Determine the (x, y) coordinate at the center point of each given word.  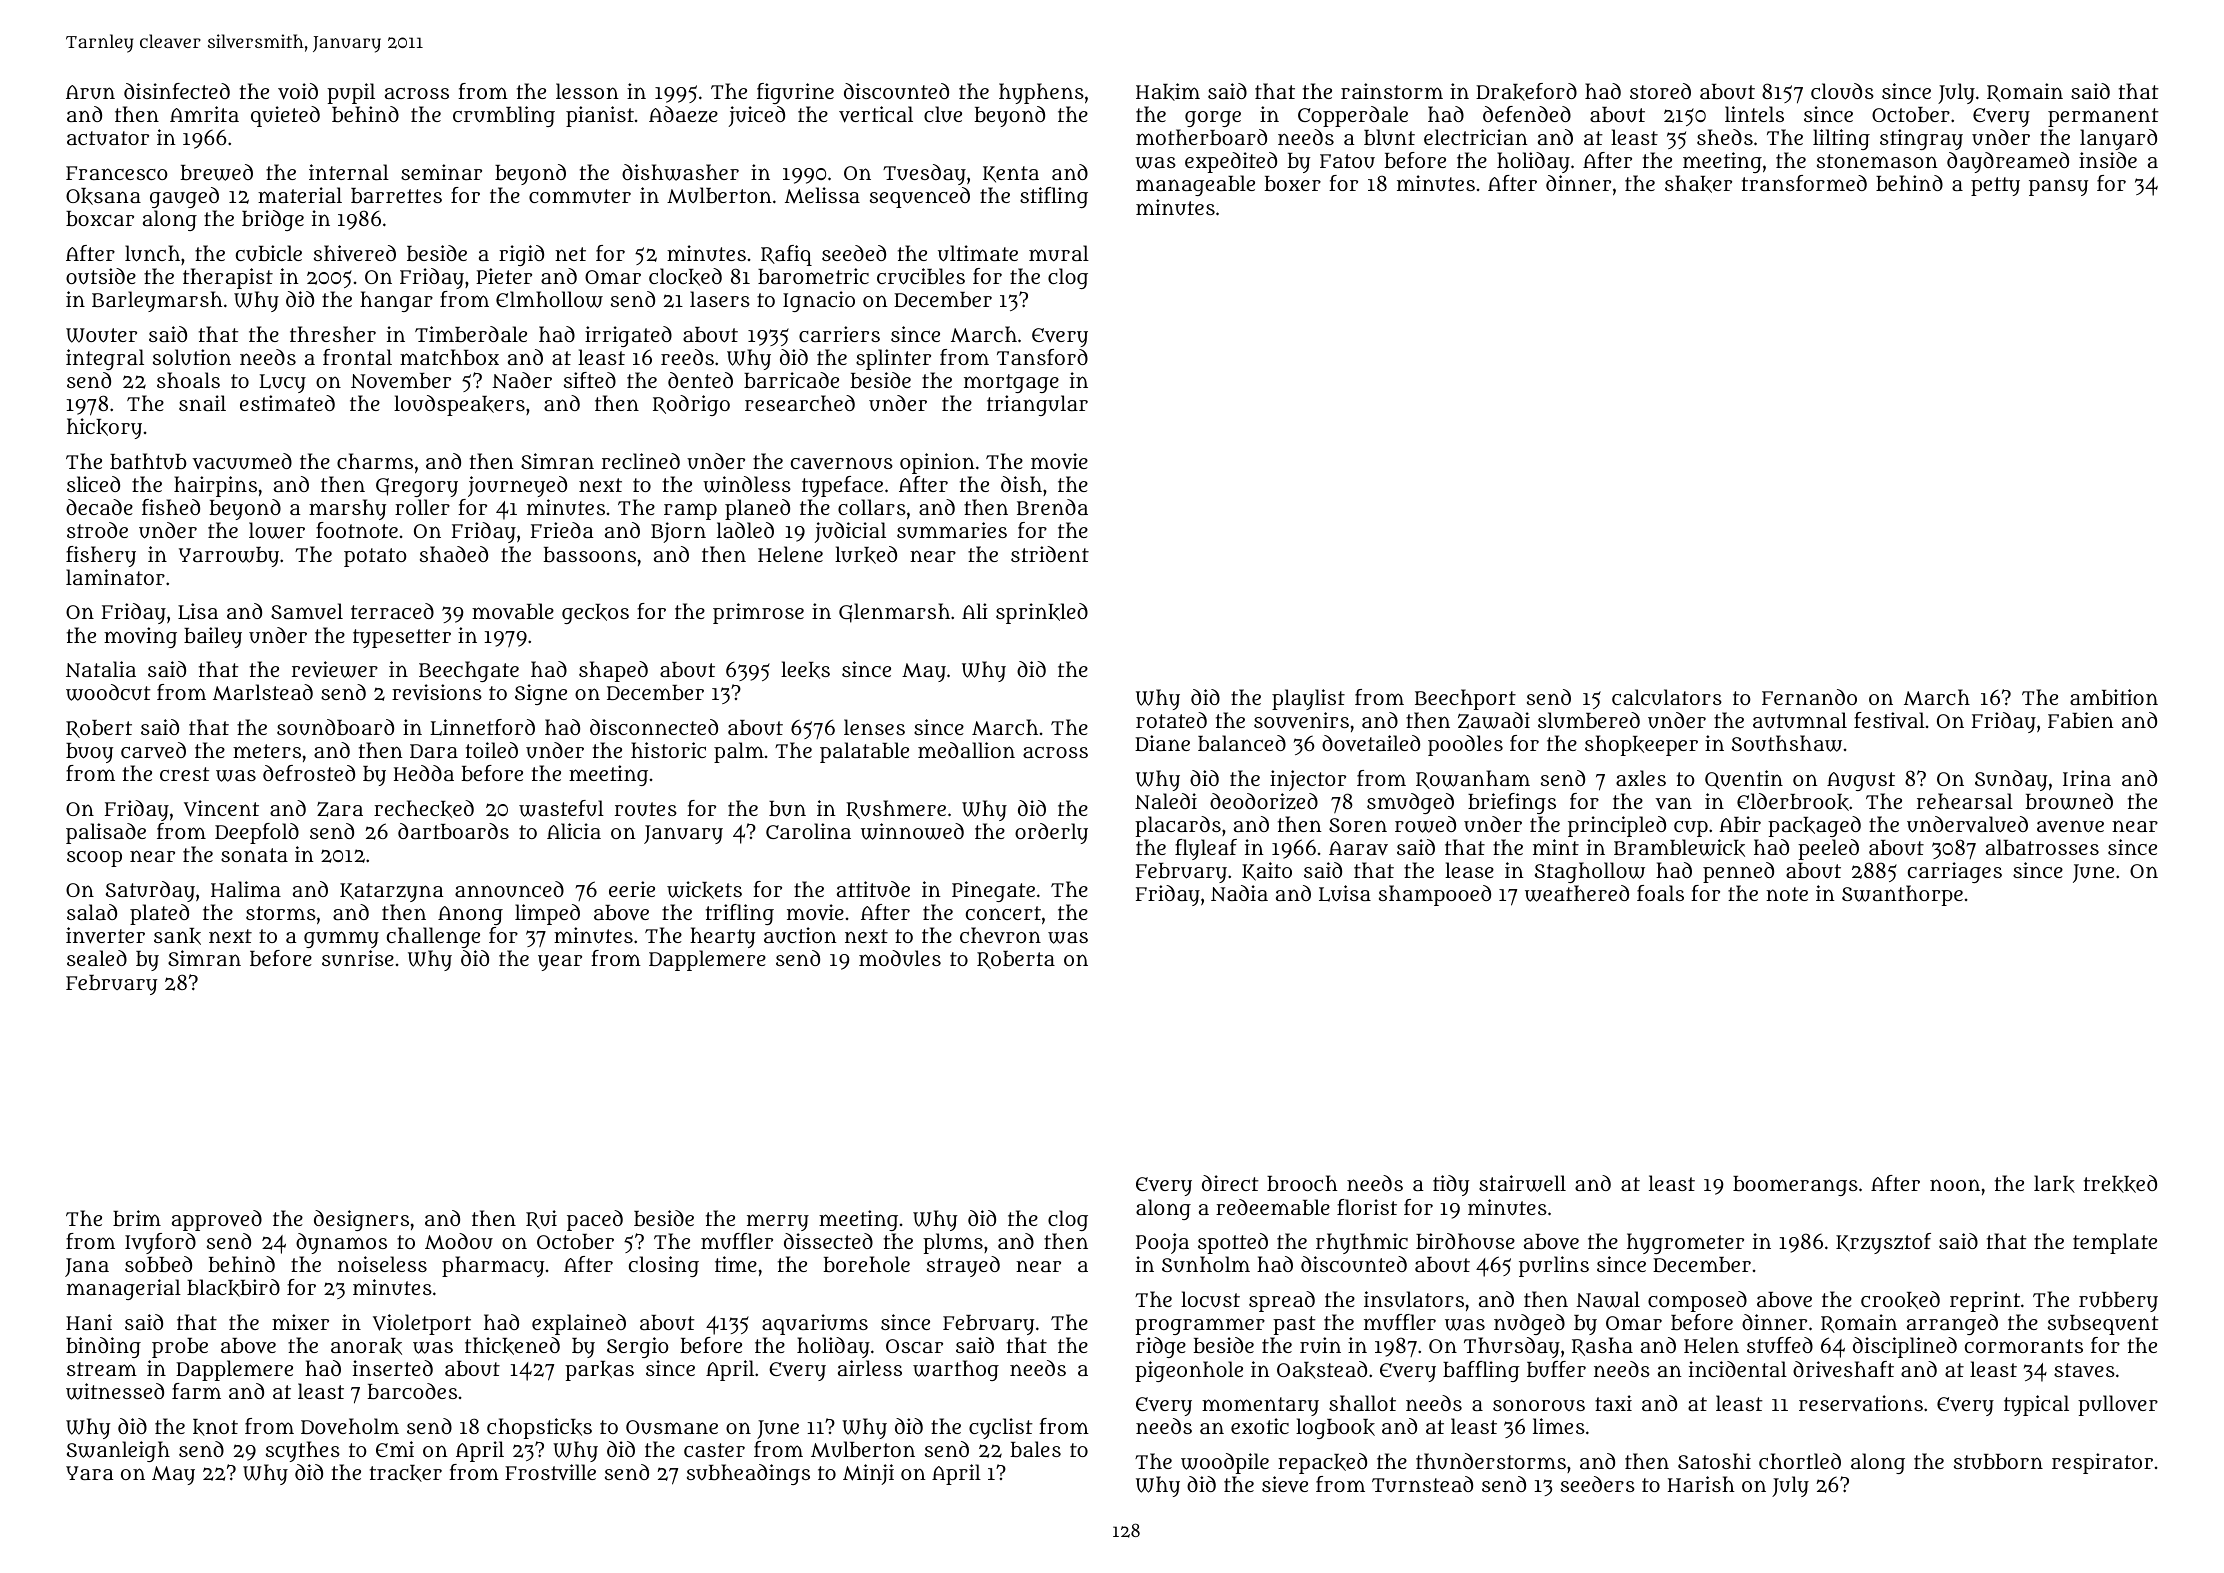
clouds (1842, 91)
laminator (115, 577)
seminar (441, 172)
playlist (1308, 699)
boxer (1292, 183)
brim (137, 1218)
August (1861, 781)
